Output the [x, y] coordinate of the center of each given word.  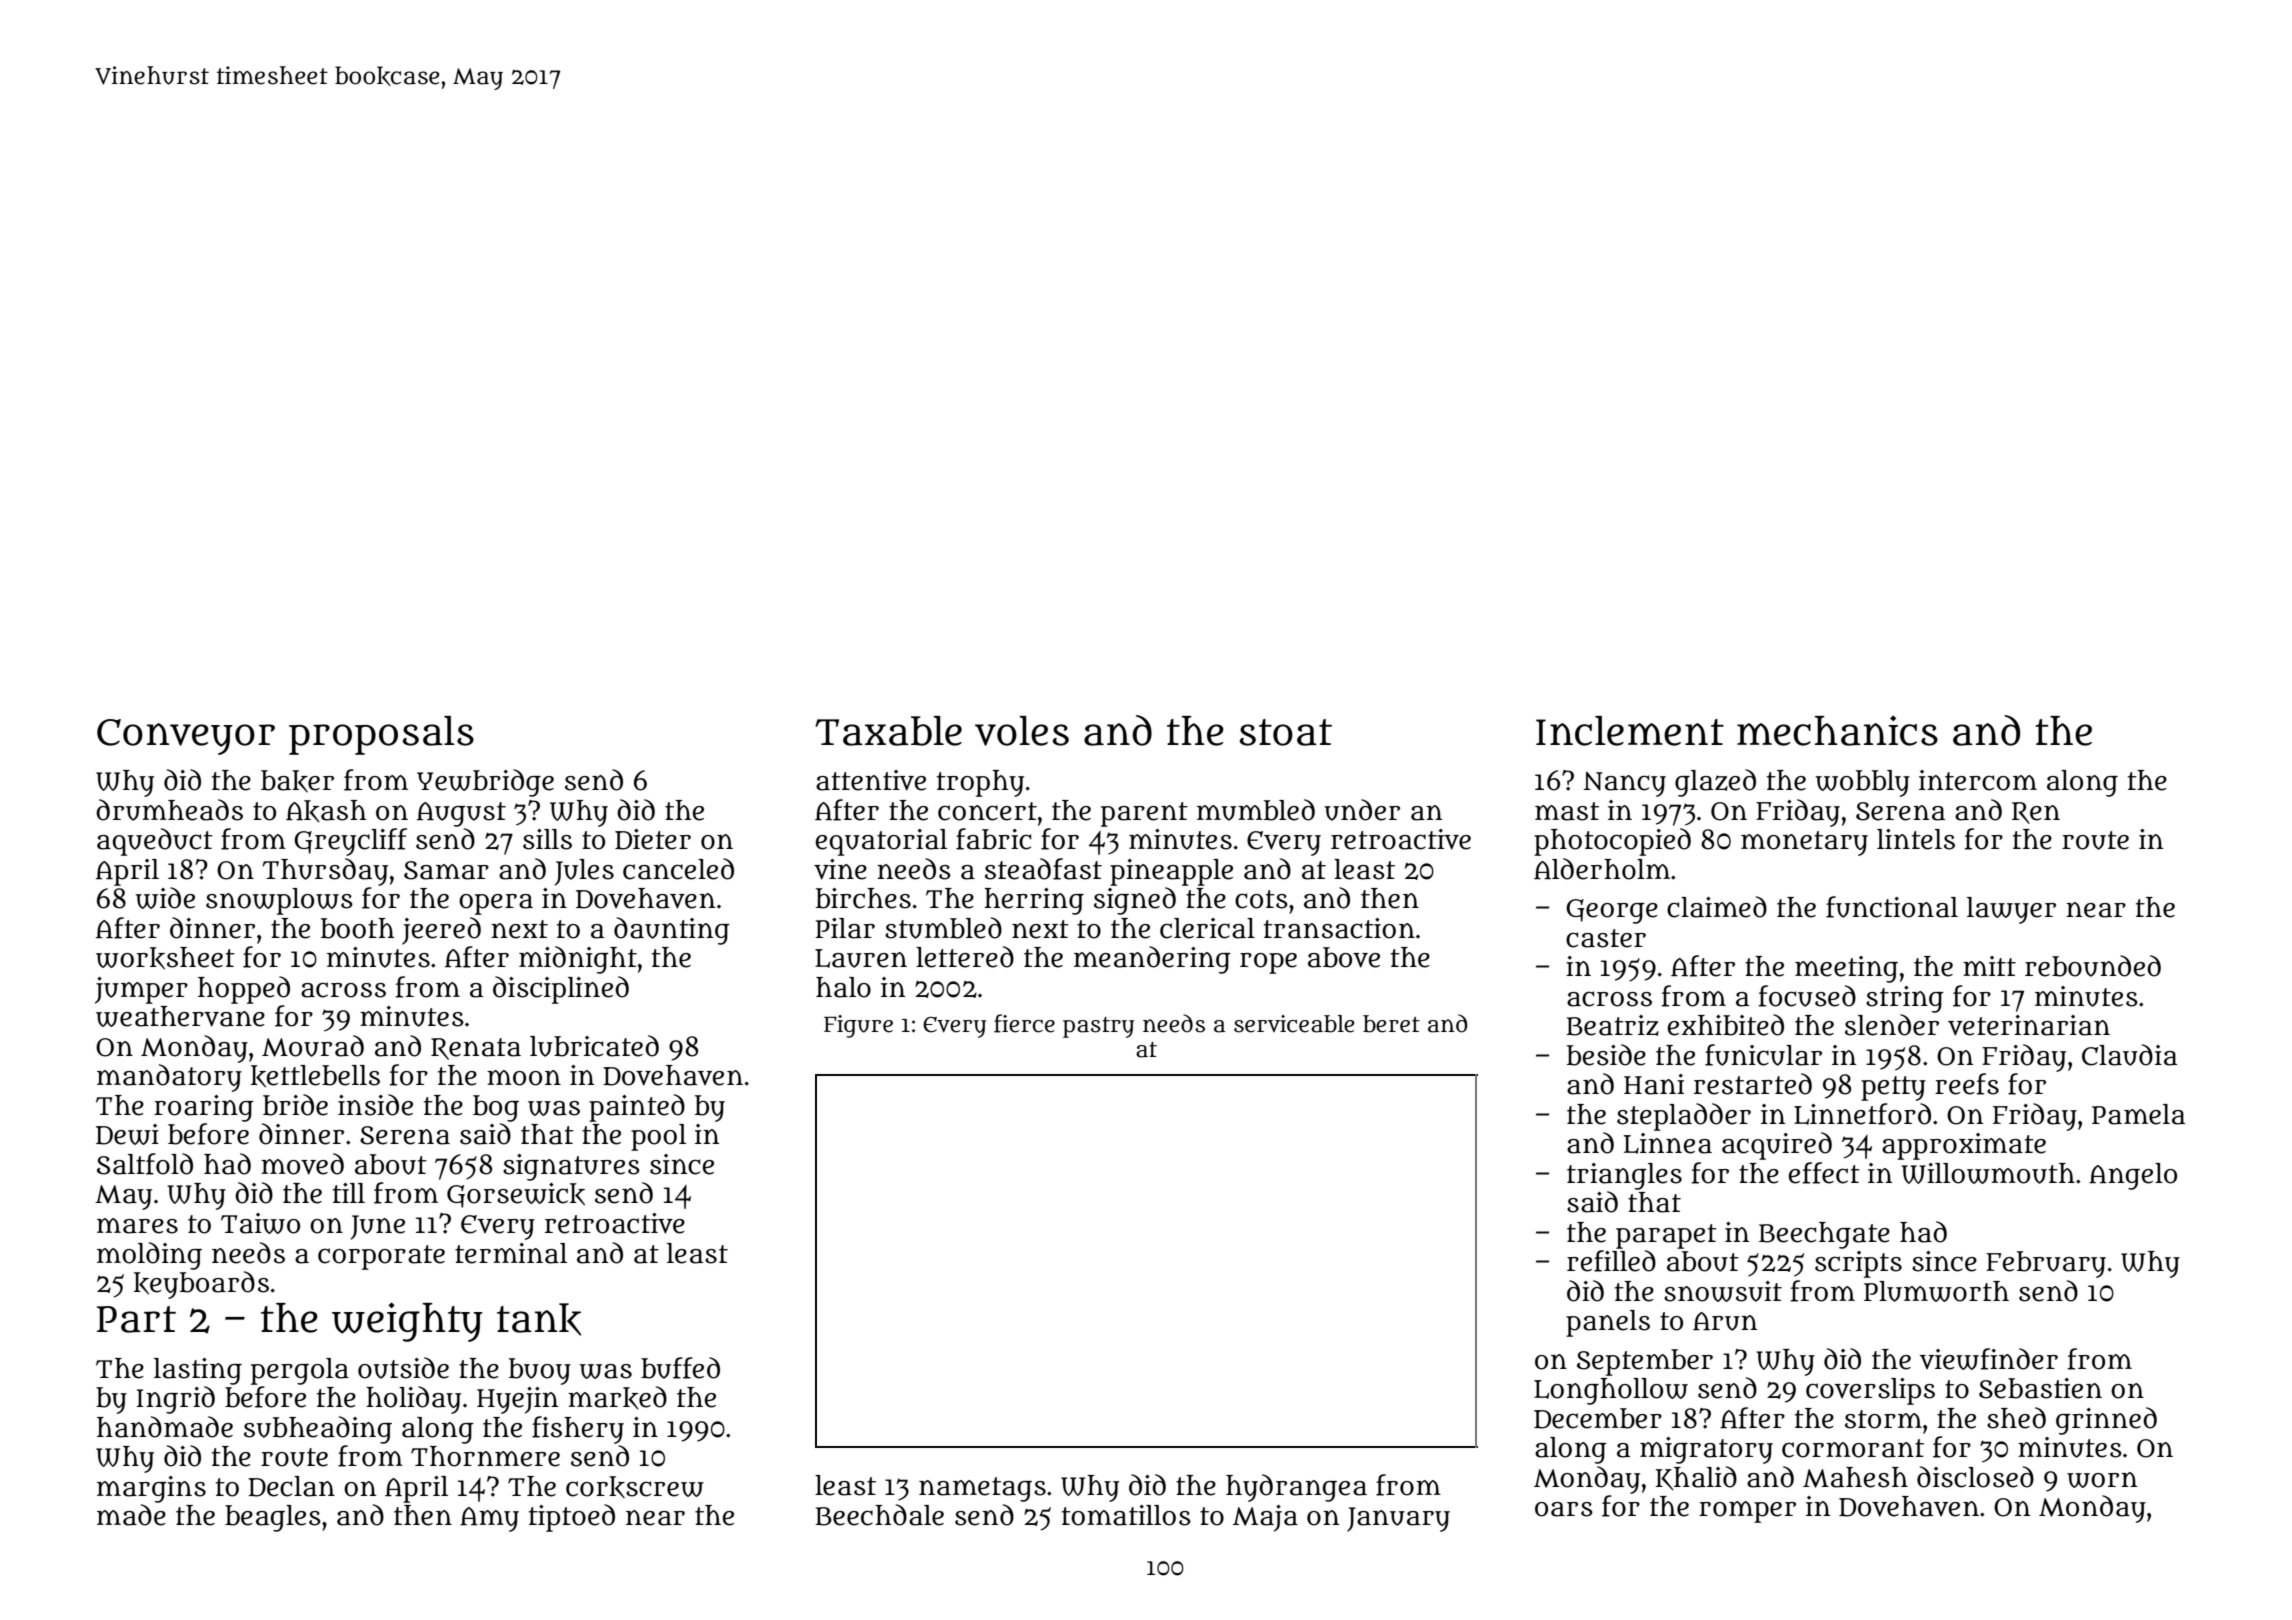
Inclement [1630, 731]
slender [1892, 1025]
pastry [1098, 1027]
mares [137, 1226]
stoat [1286, 732]
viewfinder [1989, 1359]
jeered [441, 931]
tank [539, 1319]
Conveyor [186, 737]
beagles [273, 1518]
